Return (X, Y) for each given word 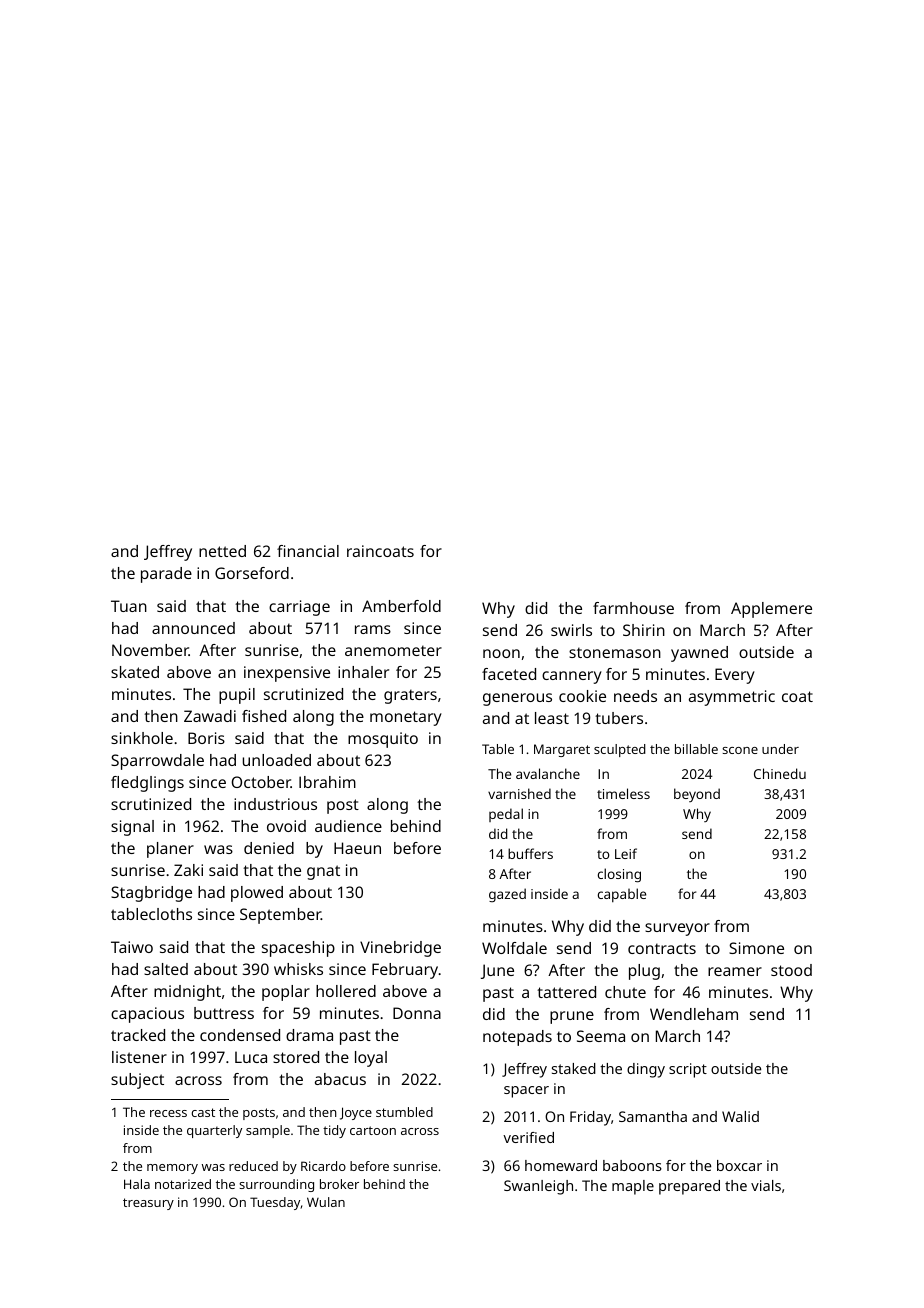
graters (410, 696)
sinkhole (142, 738)
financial (308, 551)
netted (222, 551)
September (280, 916)
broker (339, 1184)
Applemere (771, 610)
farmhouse (633, 608)
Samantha (653, 1116)
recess (168, 1113)
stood (791, 970)
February (405, 971)
